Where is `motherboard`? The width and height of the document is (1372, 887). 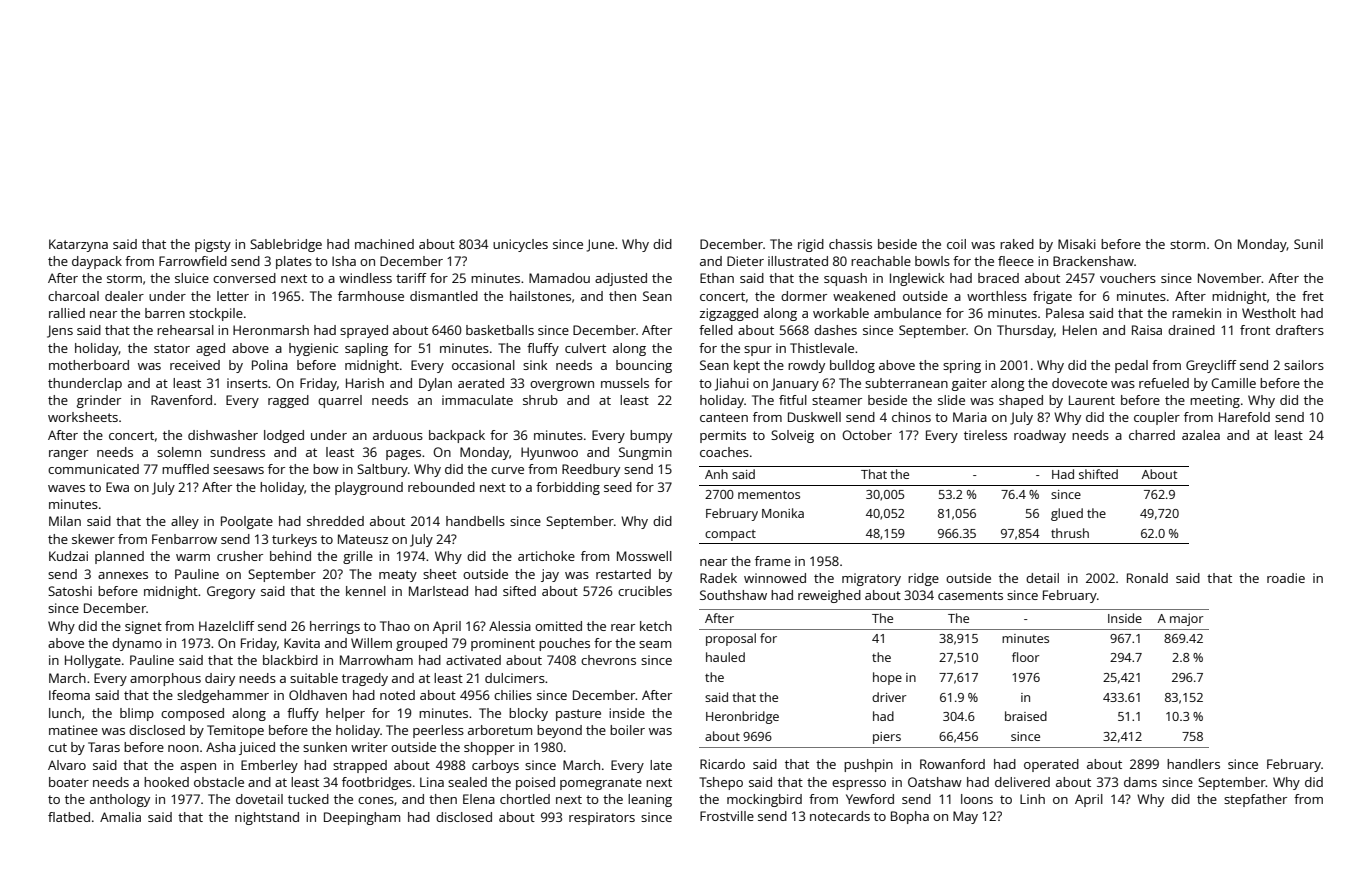 motherboard is located at coordinates (89, 365).
